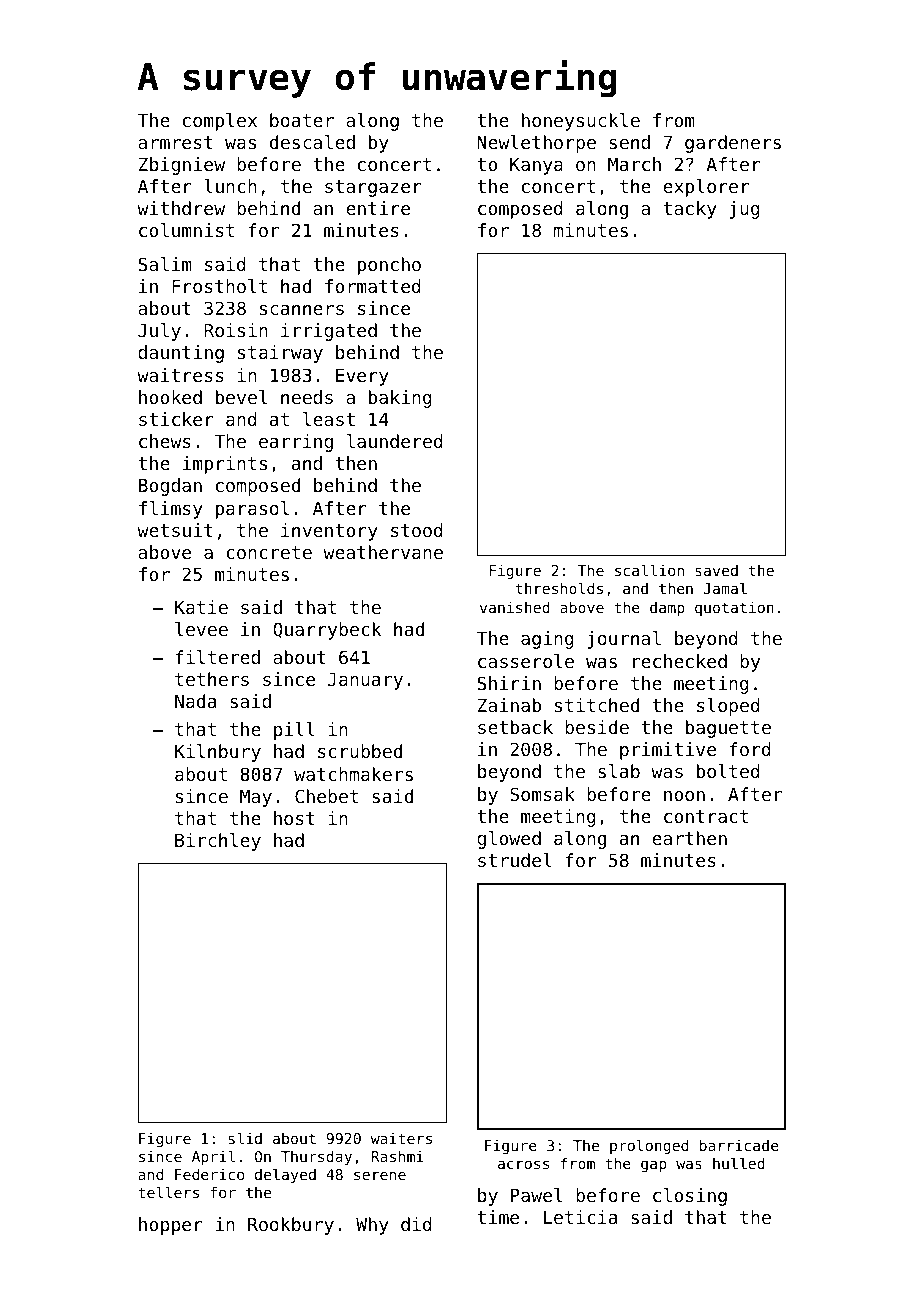  What do you see at coordinates (498, 1217) in the page?
I see `time` at bounding box center [498, 1217].
